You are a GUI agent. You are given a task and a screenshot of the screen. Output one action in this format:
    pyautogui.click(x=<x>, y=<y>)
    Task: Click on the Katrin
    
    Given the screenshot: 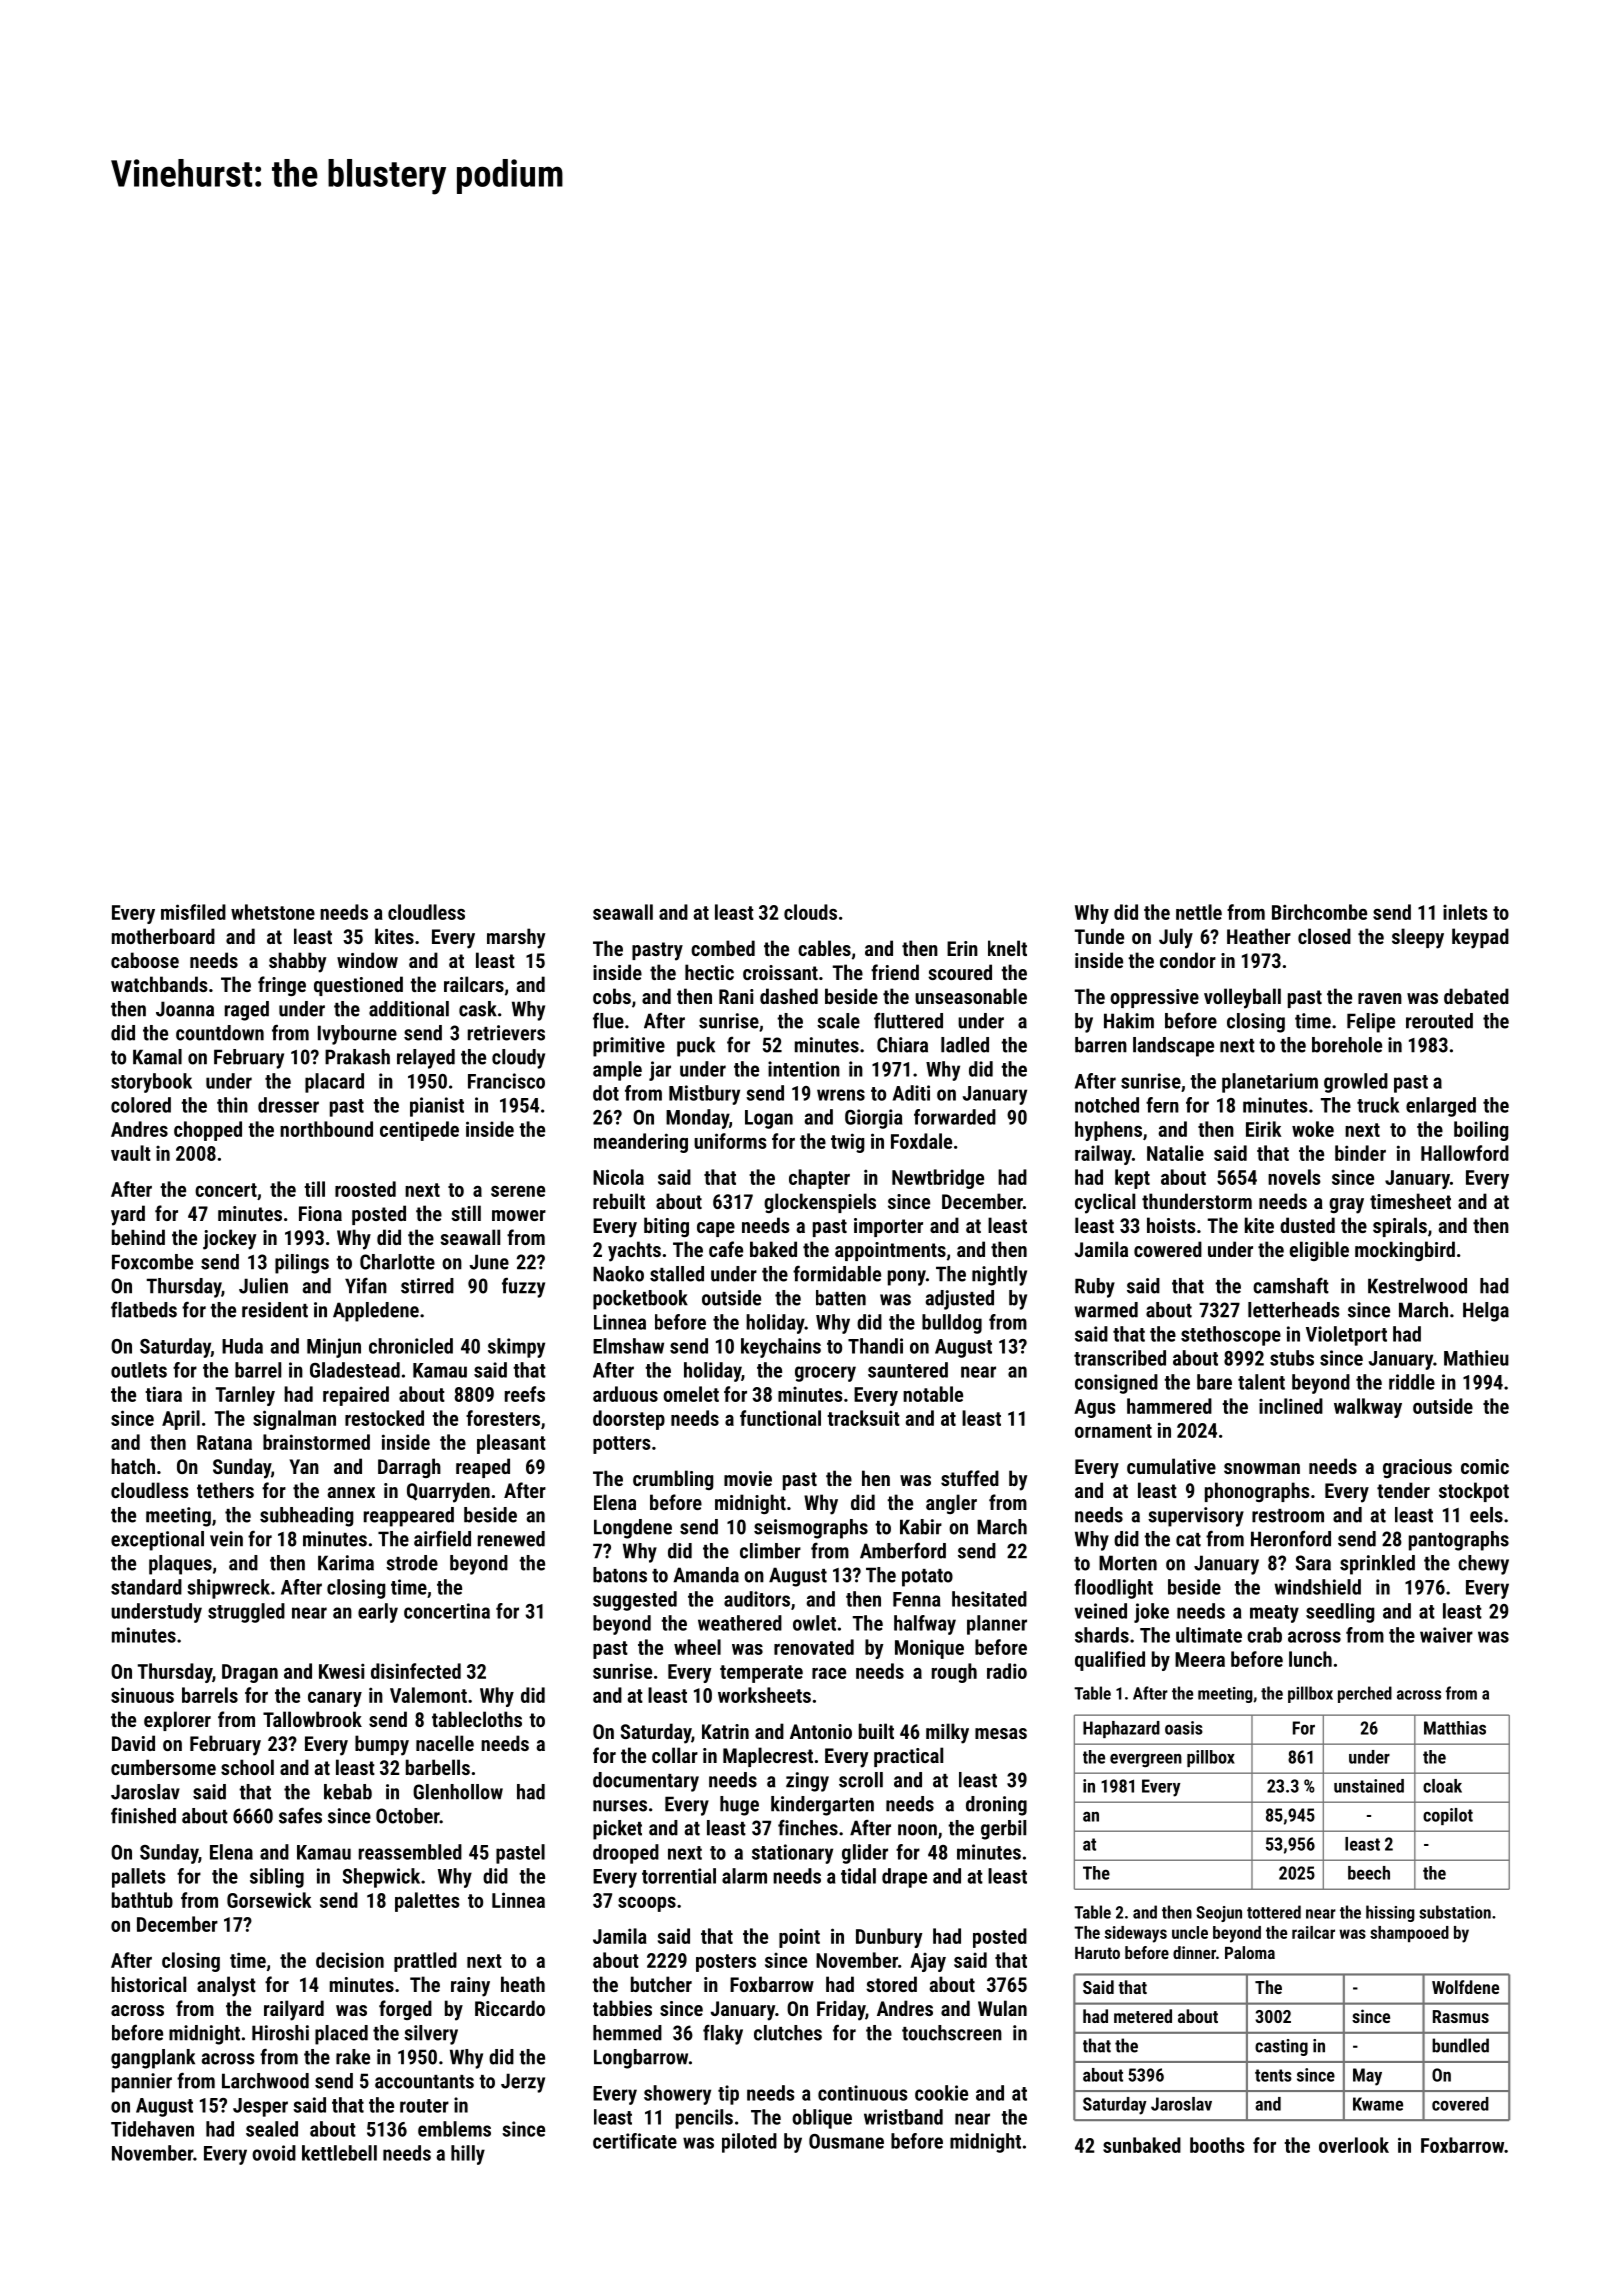 What is the action you would take?
    pyautogui.click(x=725, y=1731)
